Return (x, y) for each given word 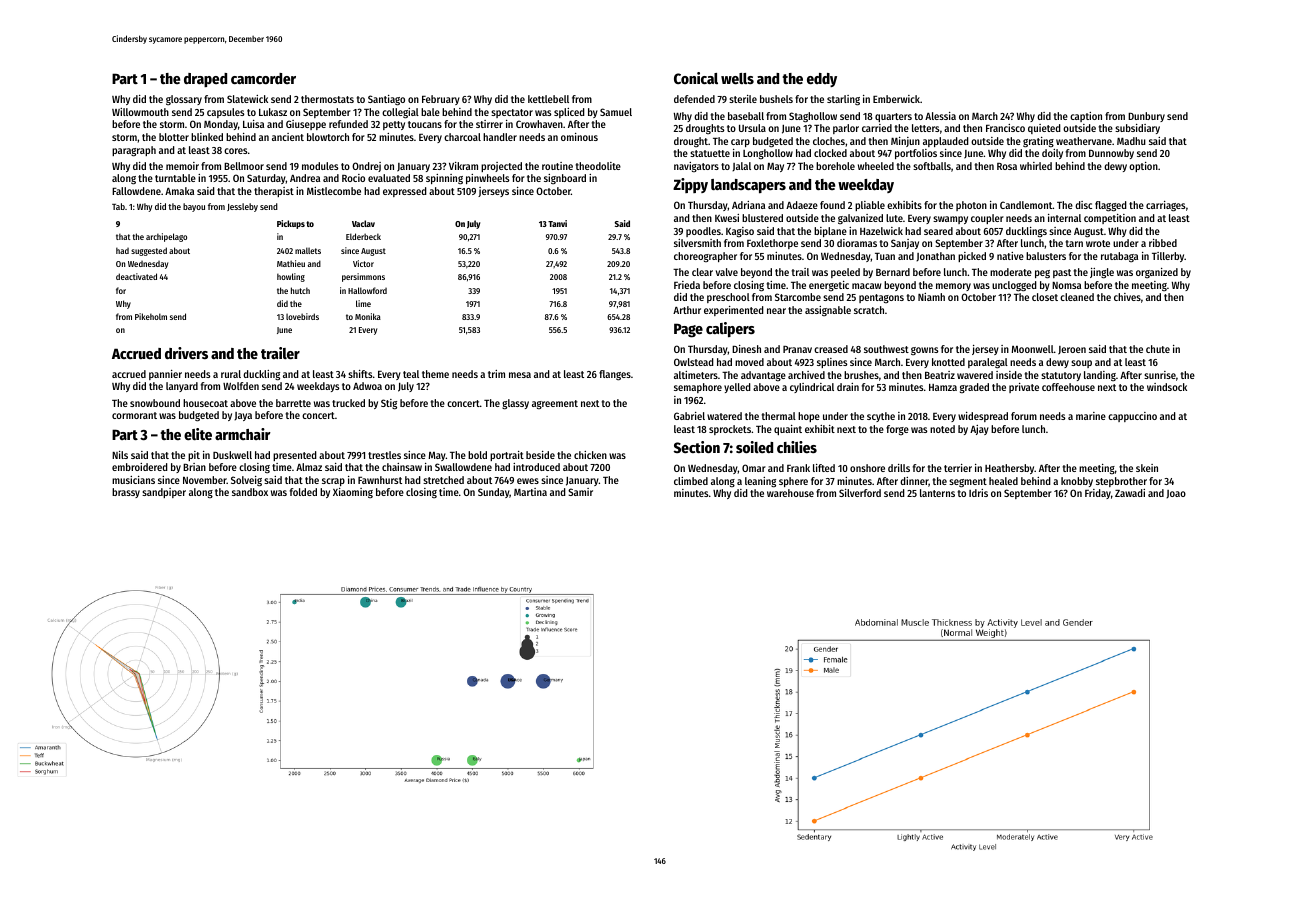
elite (198, 434)
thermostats (327, 99)
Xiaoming (353, 493)
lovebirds (302, 316)
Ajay (979, 430)
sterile (743, 99)
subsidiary (1137, 129)
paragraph (134, 151)
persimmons (363, 277)
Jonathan (935, 257)
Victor (363, 263)
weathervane (1084, 141)
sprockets (730, 430)
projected (501, 167)
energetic (829, 286)
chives (1127, 297)
